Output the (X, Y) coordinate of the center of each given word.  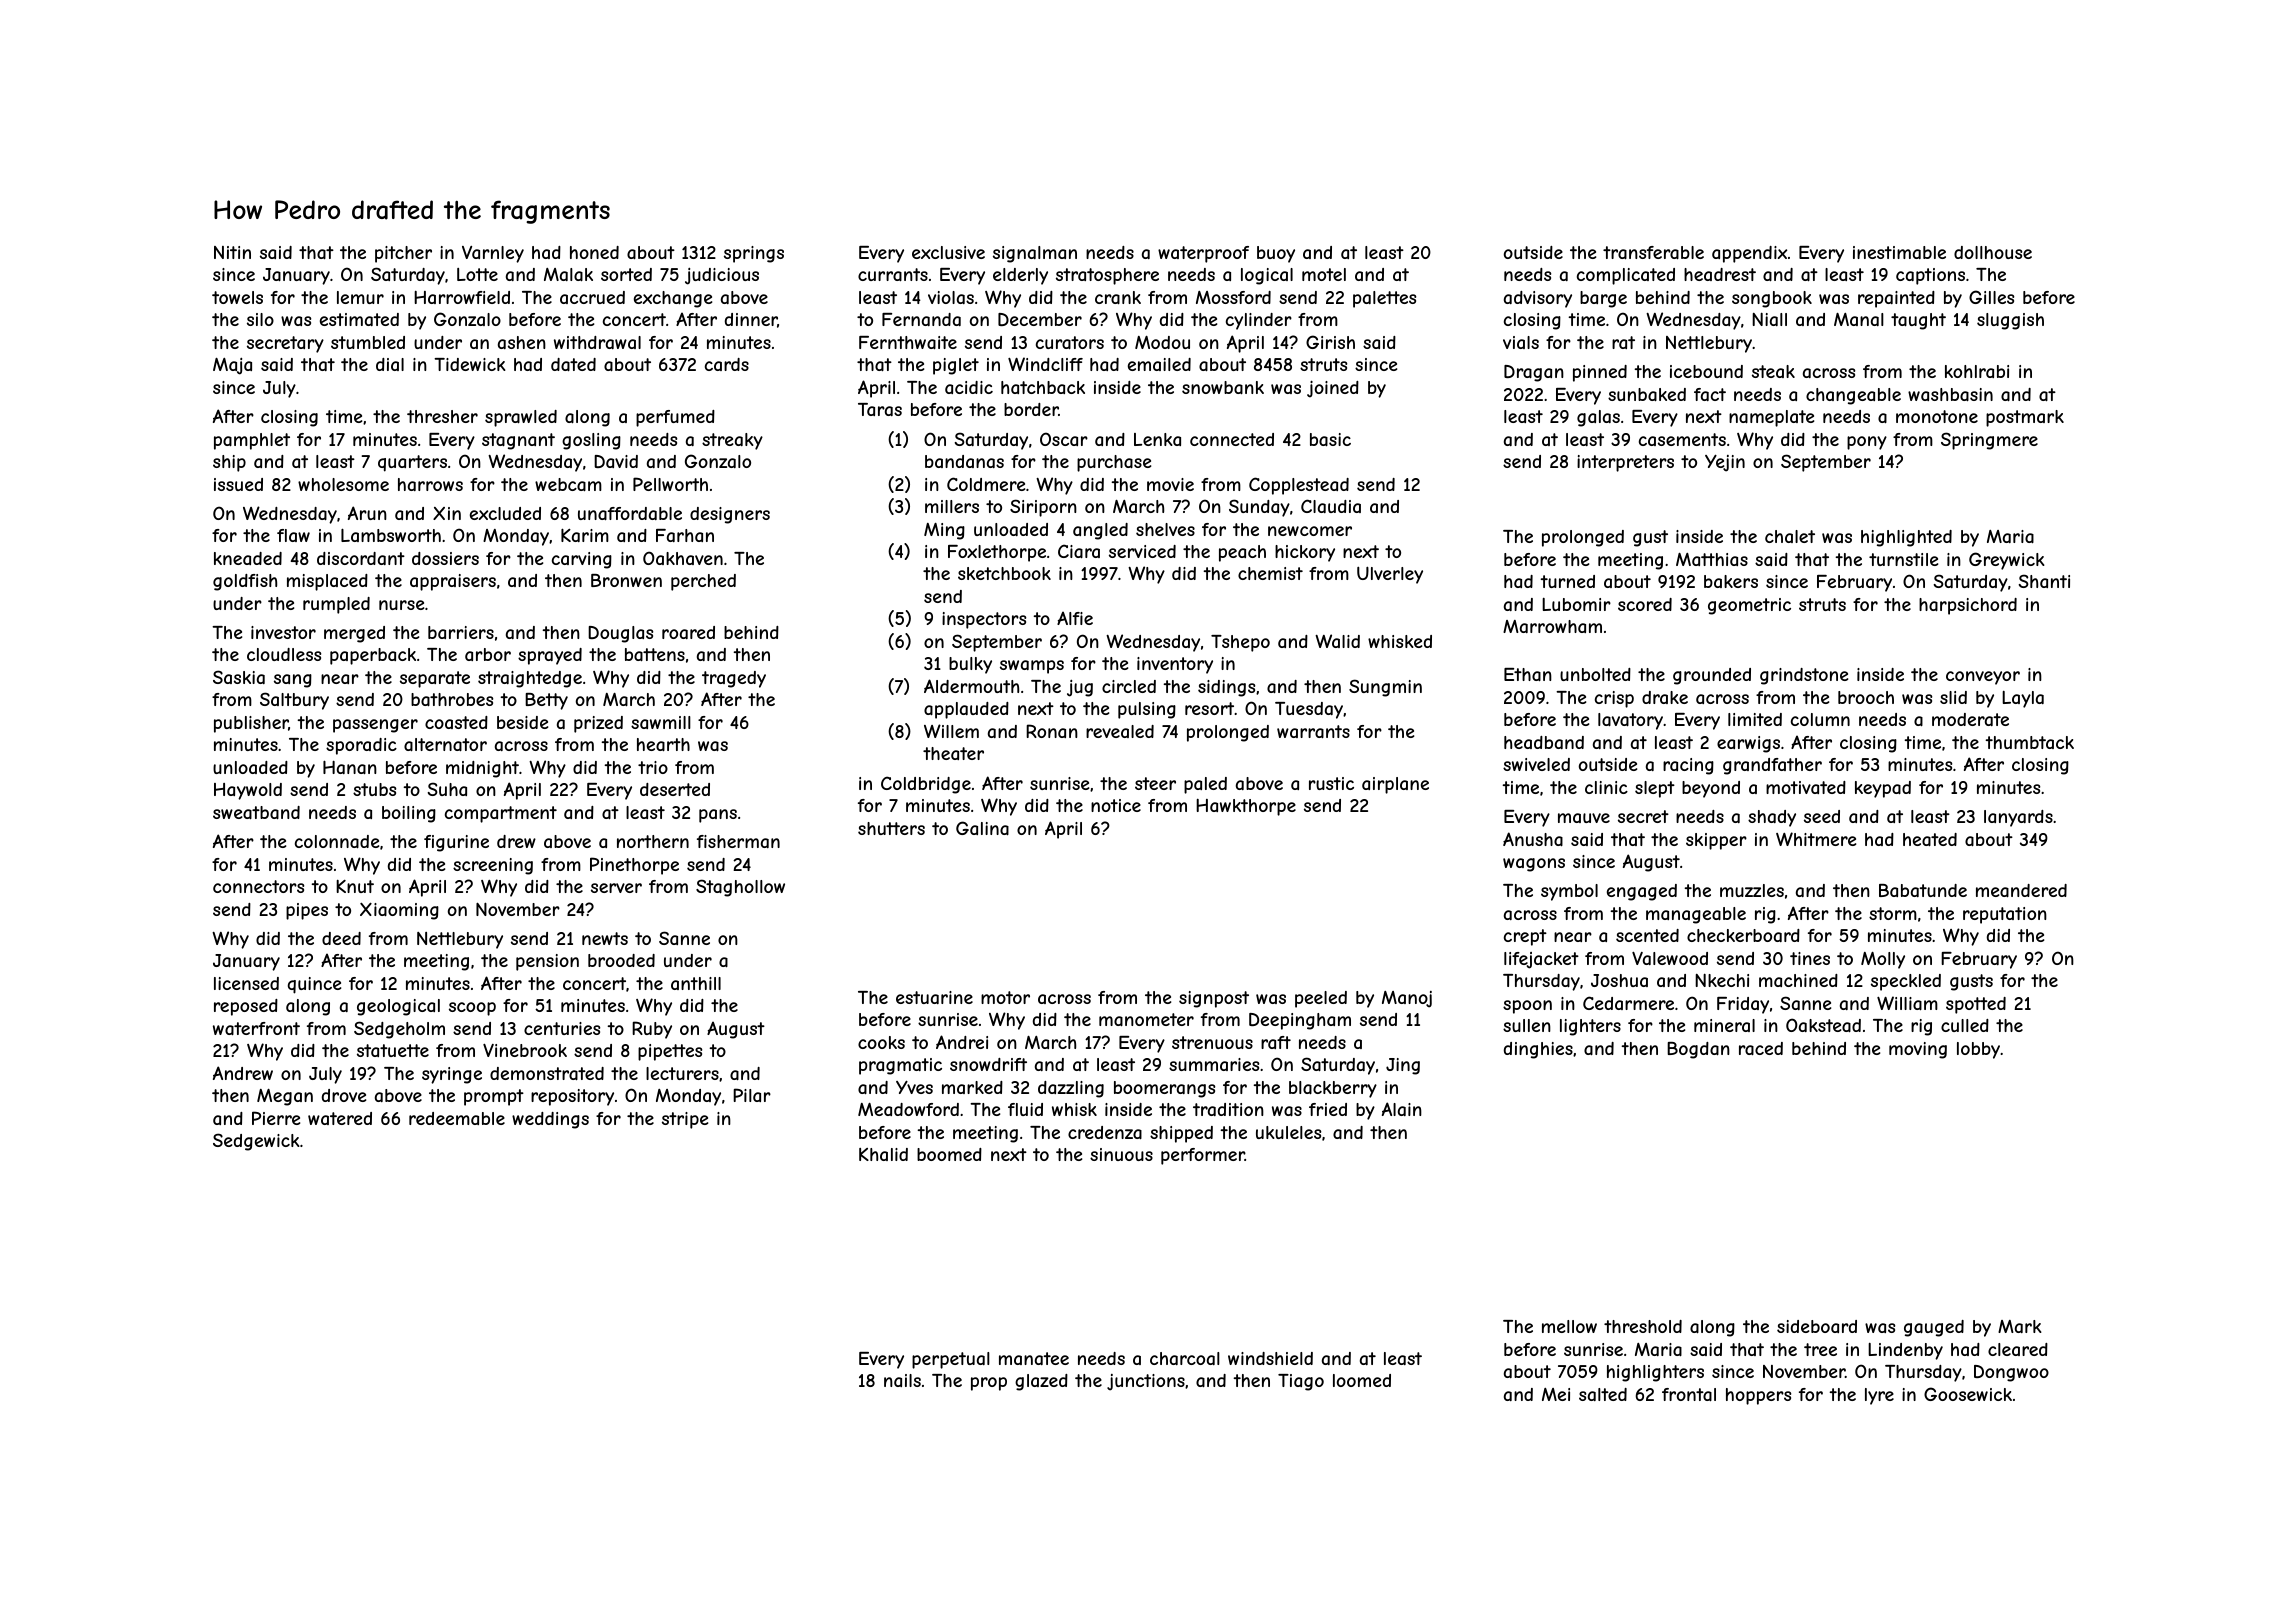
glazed (1041, 1382)
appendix (1749, 254)
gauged (1934, 1328)
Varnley (493, 254)
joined (1333, 389)
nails (902, 1380)
